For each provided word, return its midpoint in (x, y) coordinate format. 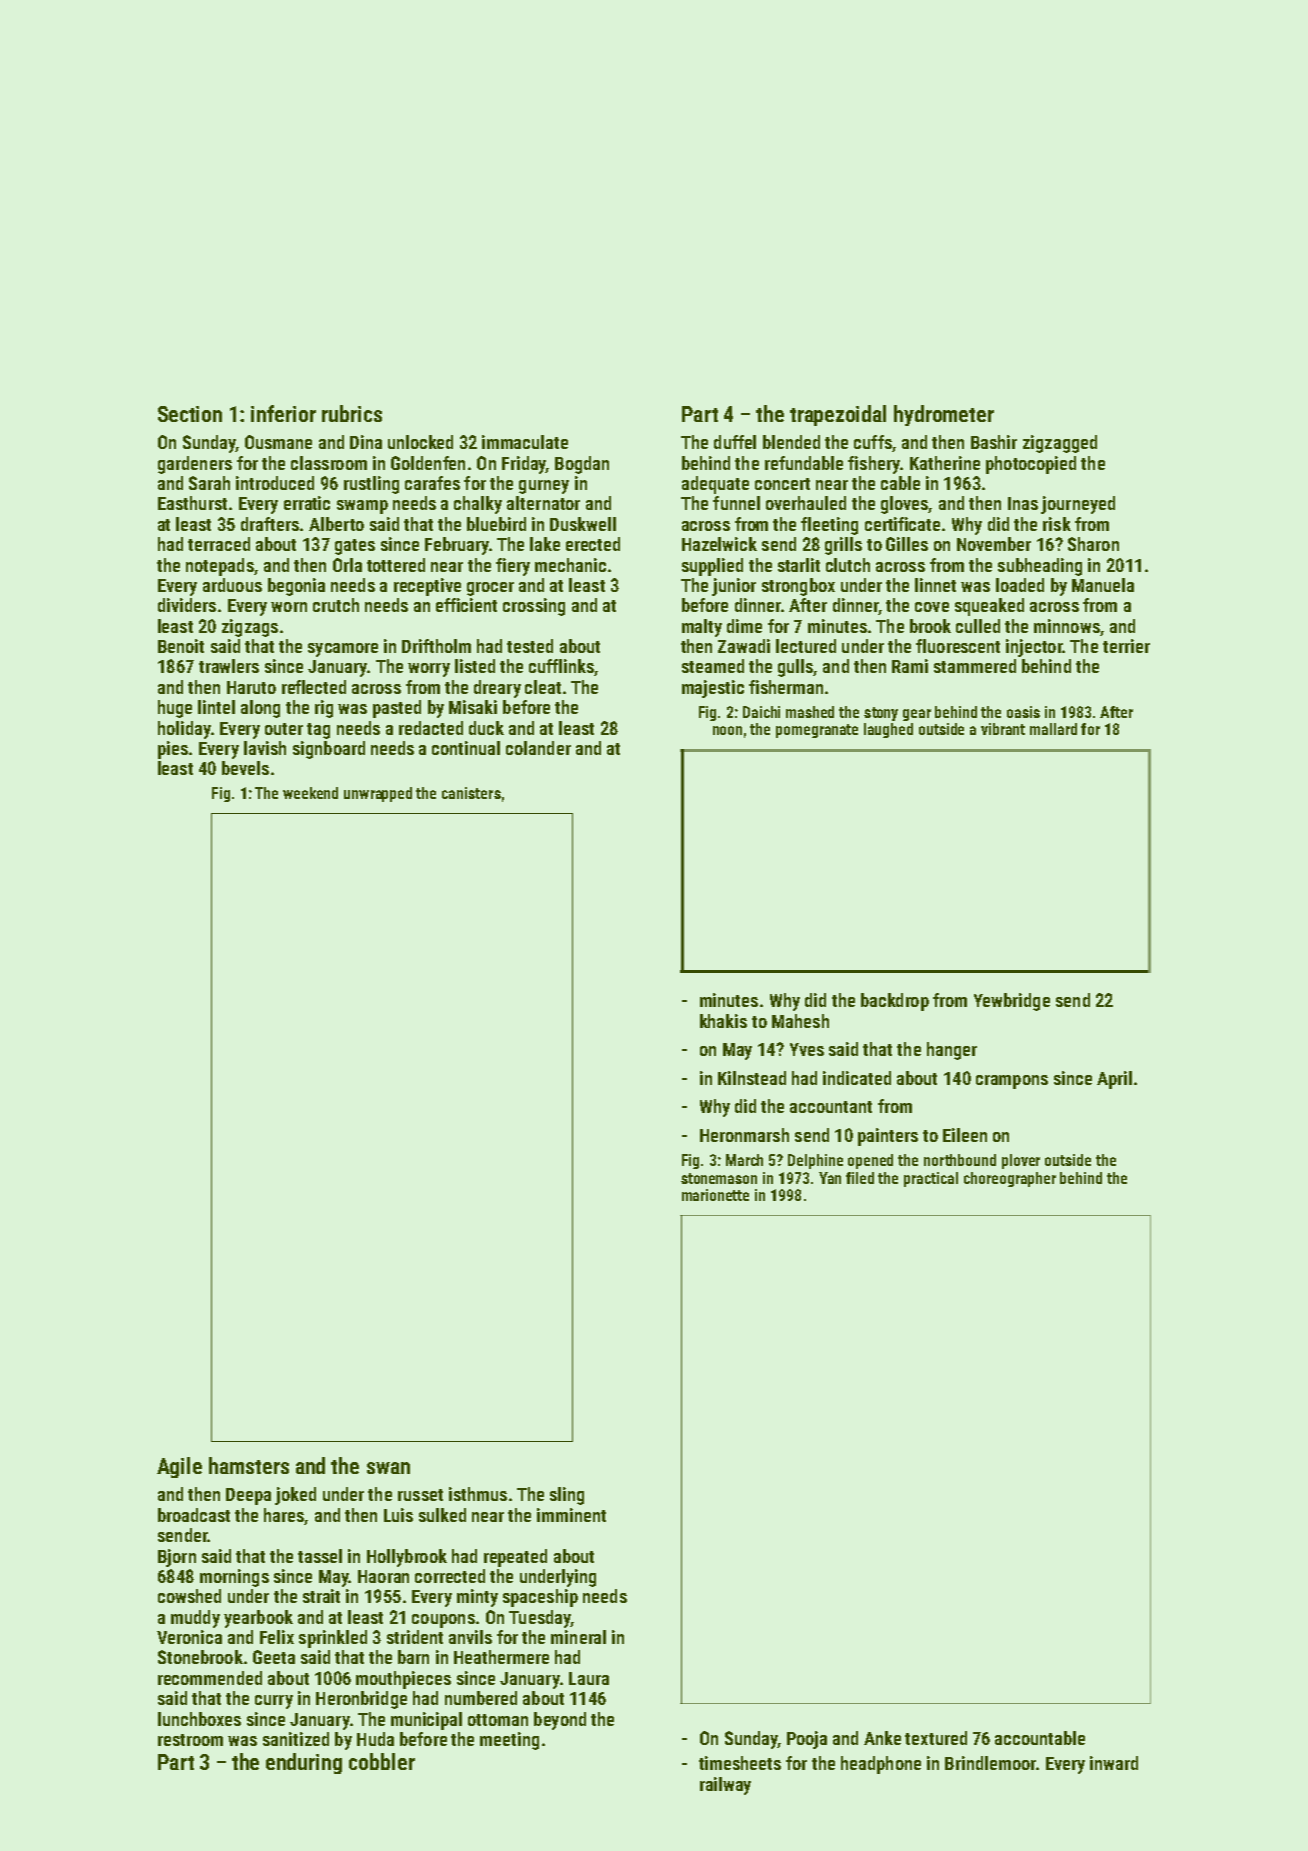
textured (936, 1738)
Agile (179, 1467)
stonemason (719, 1178)
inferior (283, 413)
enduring (304, 1763)
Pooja (807, 1740)
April (1114, 1080)
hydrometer (944, 415)
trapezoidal (838, 415)
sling (567, 1496)
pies (173, 750)
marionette (715, 1195)
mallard (1053, 729)
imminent (571, 1515)
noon (727, 730)
